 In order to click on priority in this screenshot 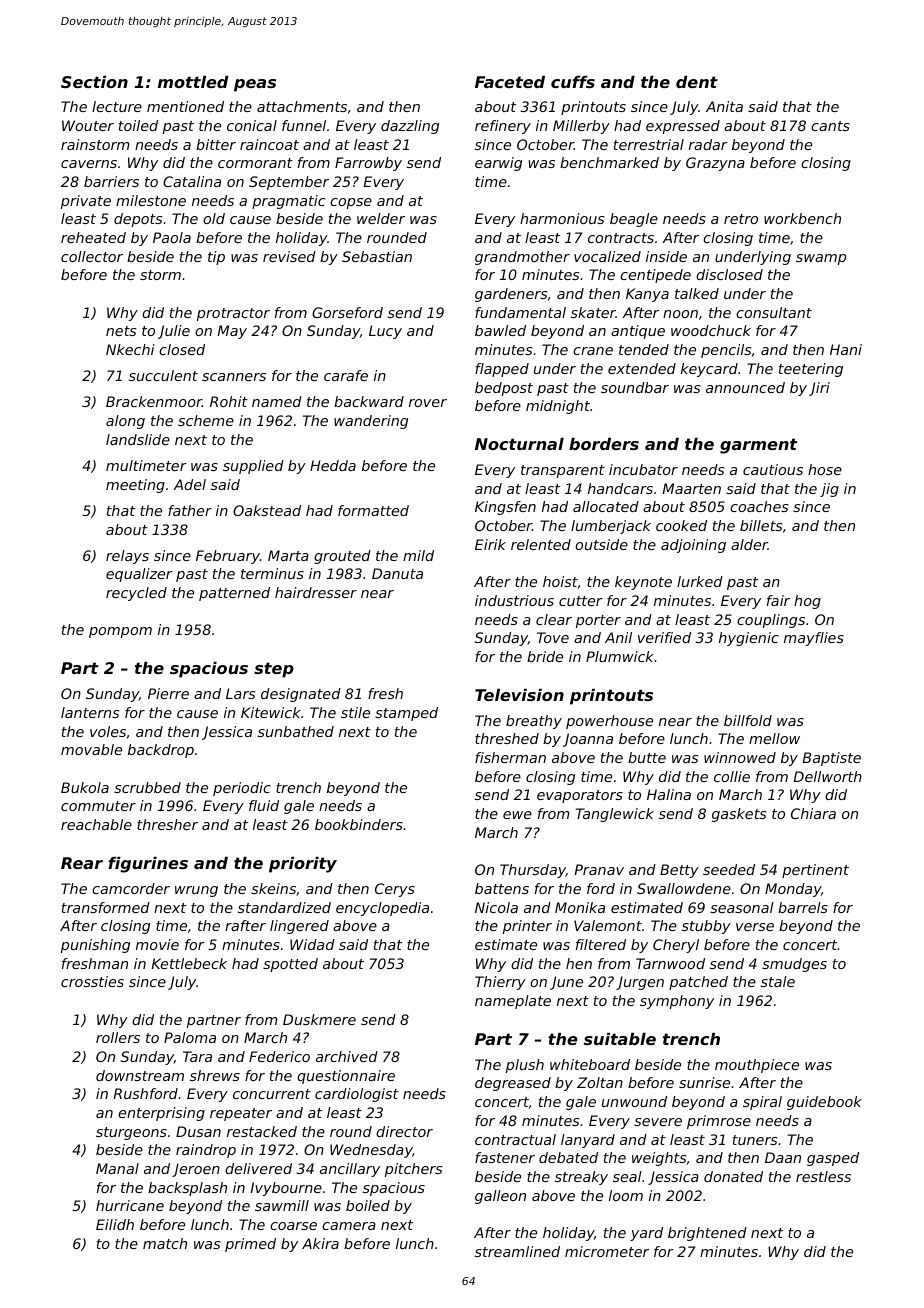, I will do `click(303, 865)`.
